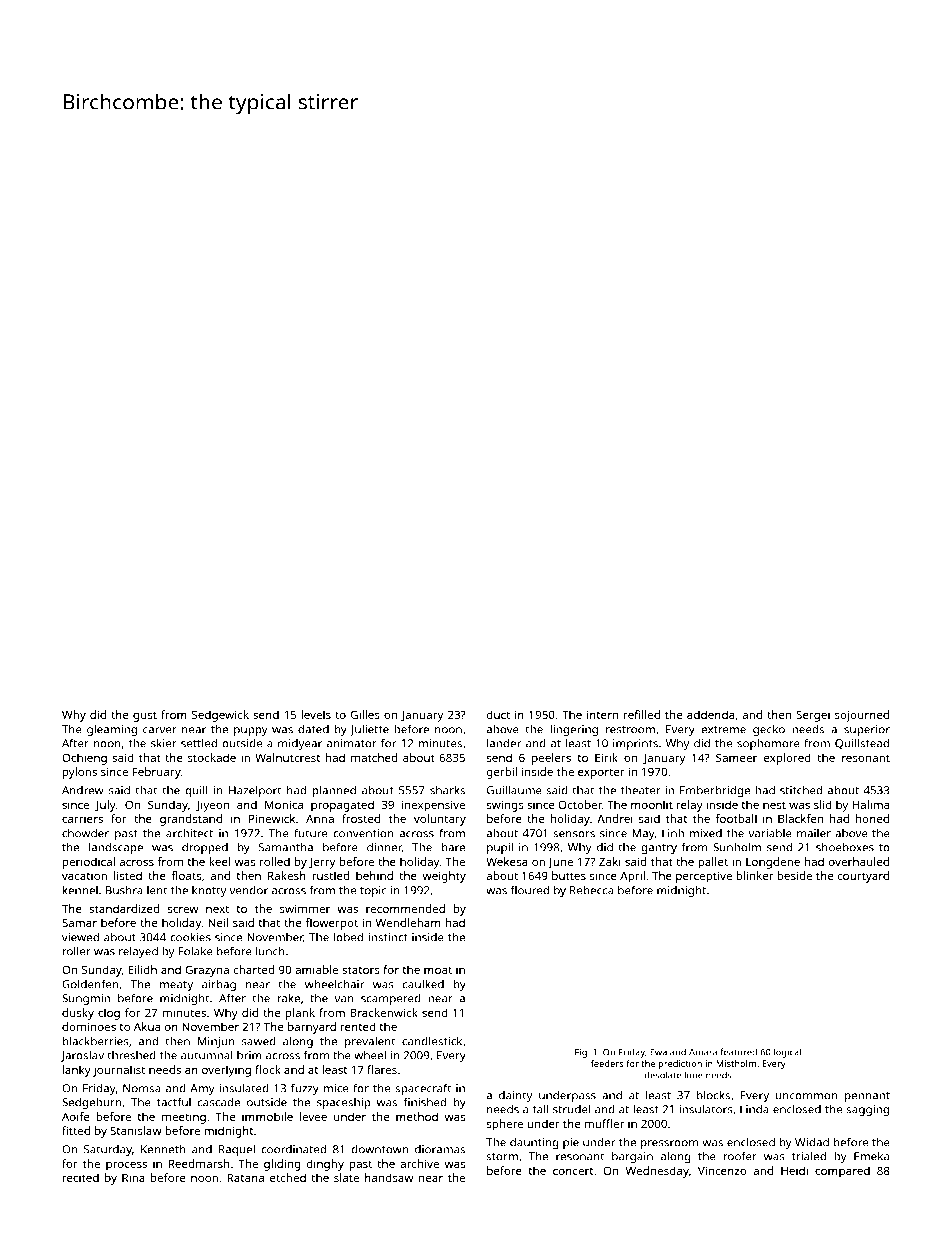 Image resolution: width=952 pixels, height=1233 pixels. Describe the element at coordinates (77, 951) in the screenshot. I see `roller` at that location.
